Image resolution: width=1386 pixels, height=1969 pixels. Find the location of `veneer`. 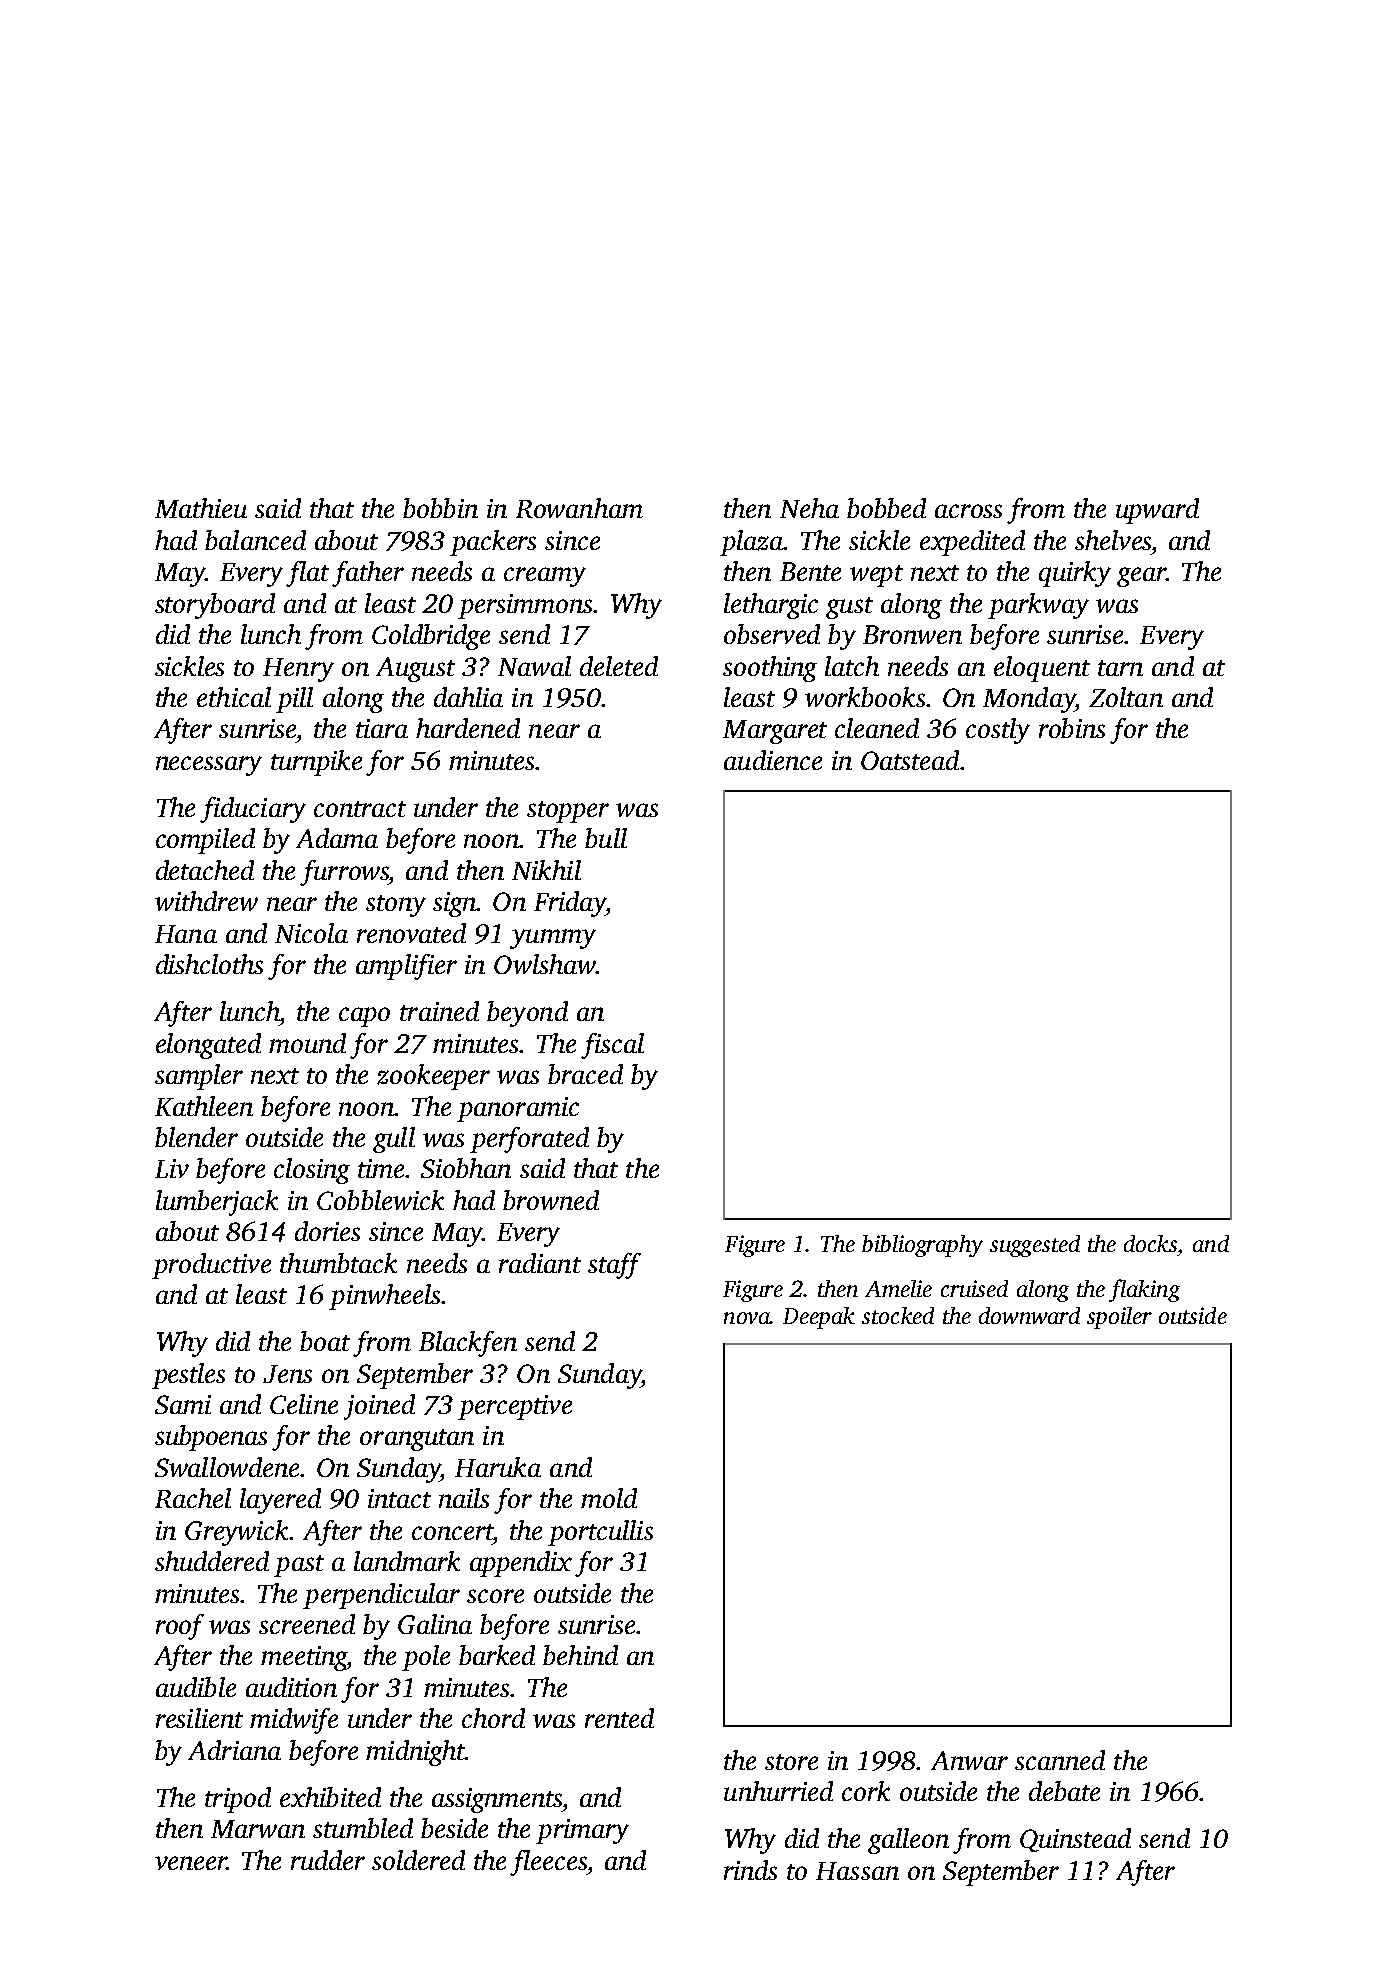

veneer is located at coordinates (190, 1863).
